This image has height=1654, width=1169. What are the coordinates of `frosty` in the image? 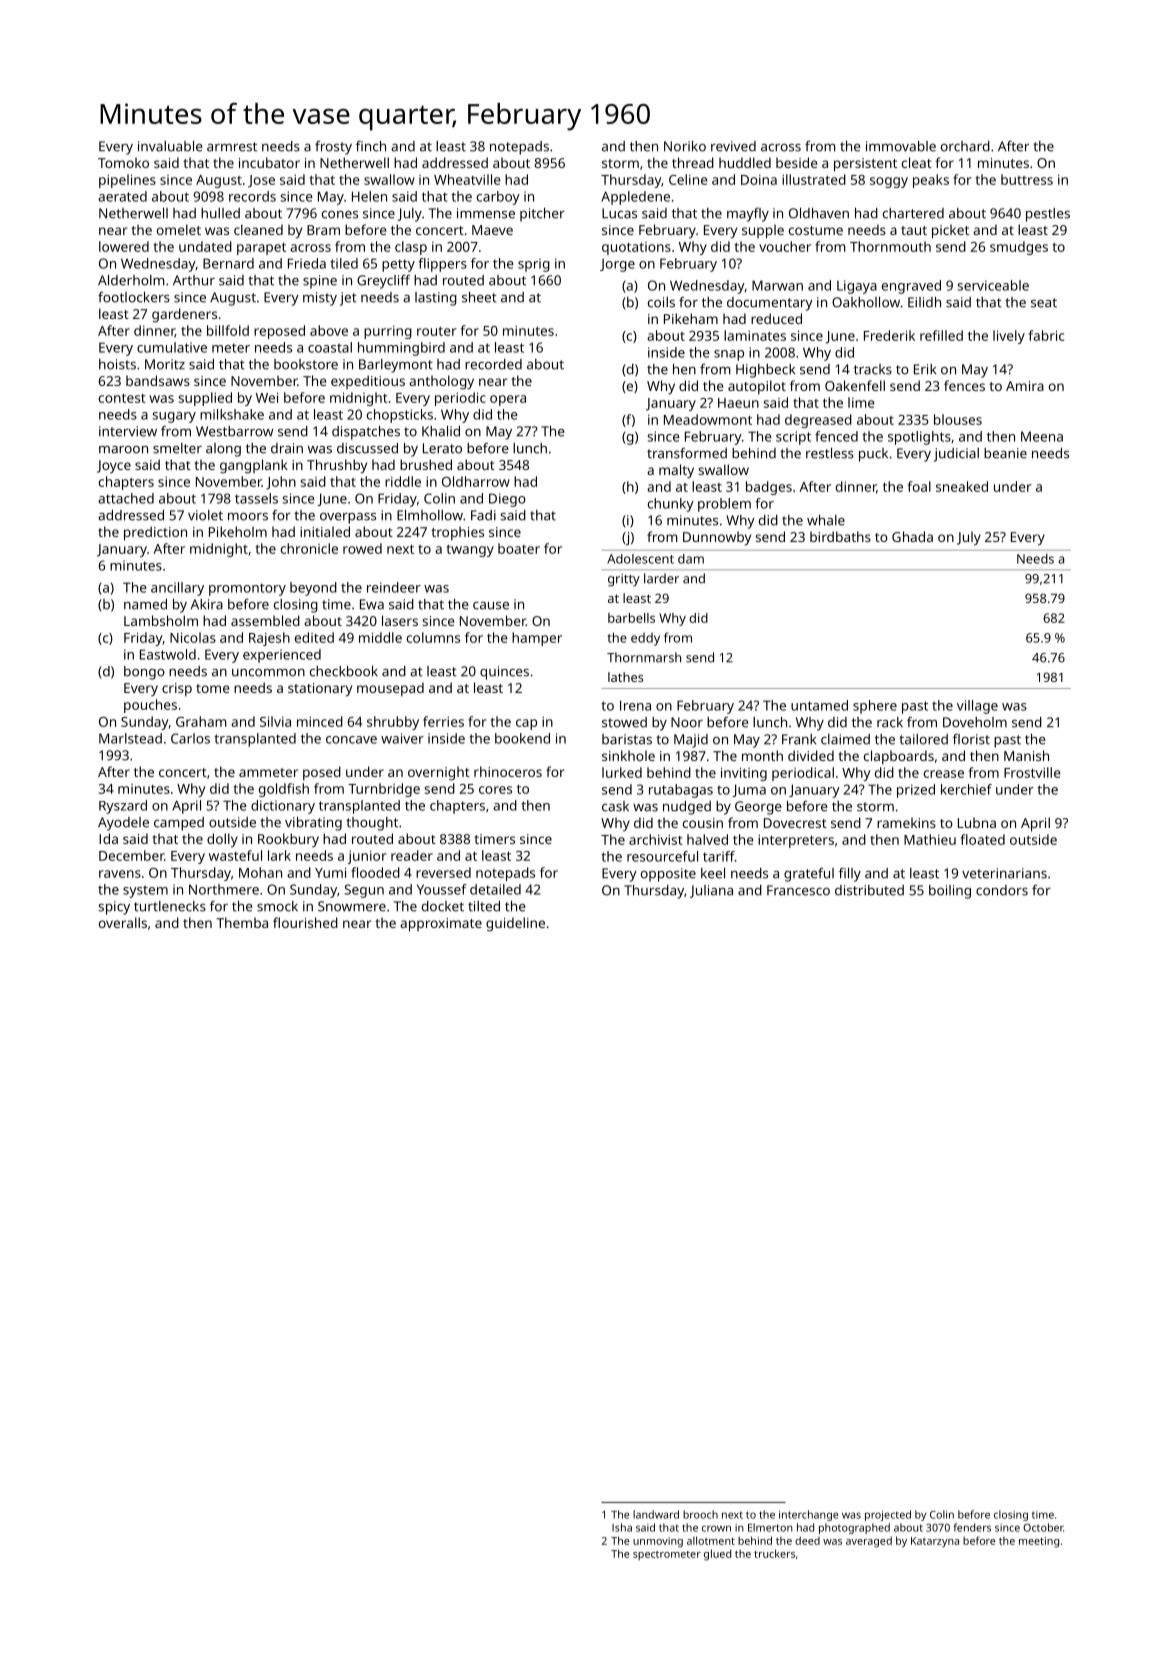 It's located at (333, 148).
